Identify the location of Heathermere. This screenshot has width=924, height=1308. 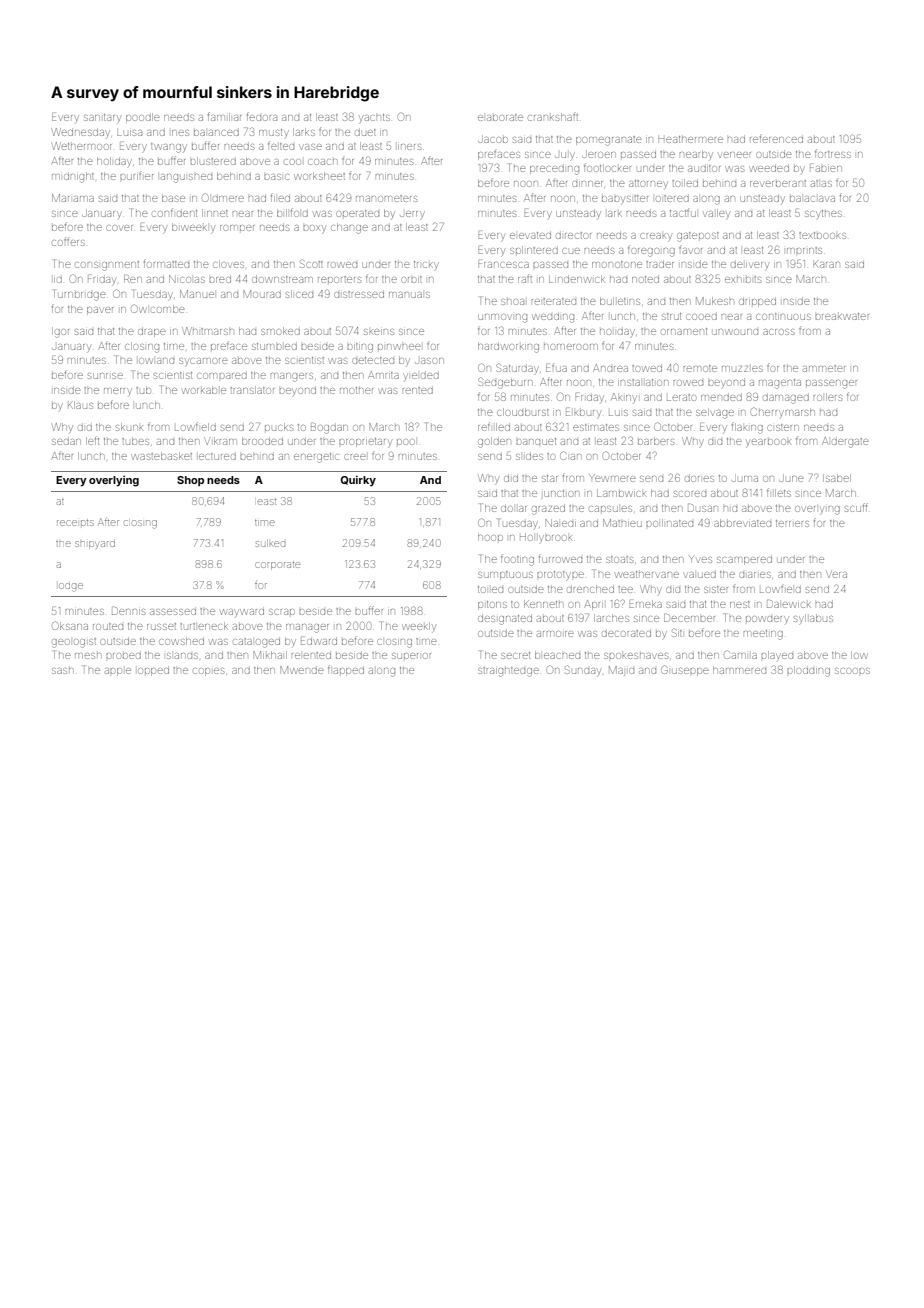
(690, 139).
